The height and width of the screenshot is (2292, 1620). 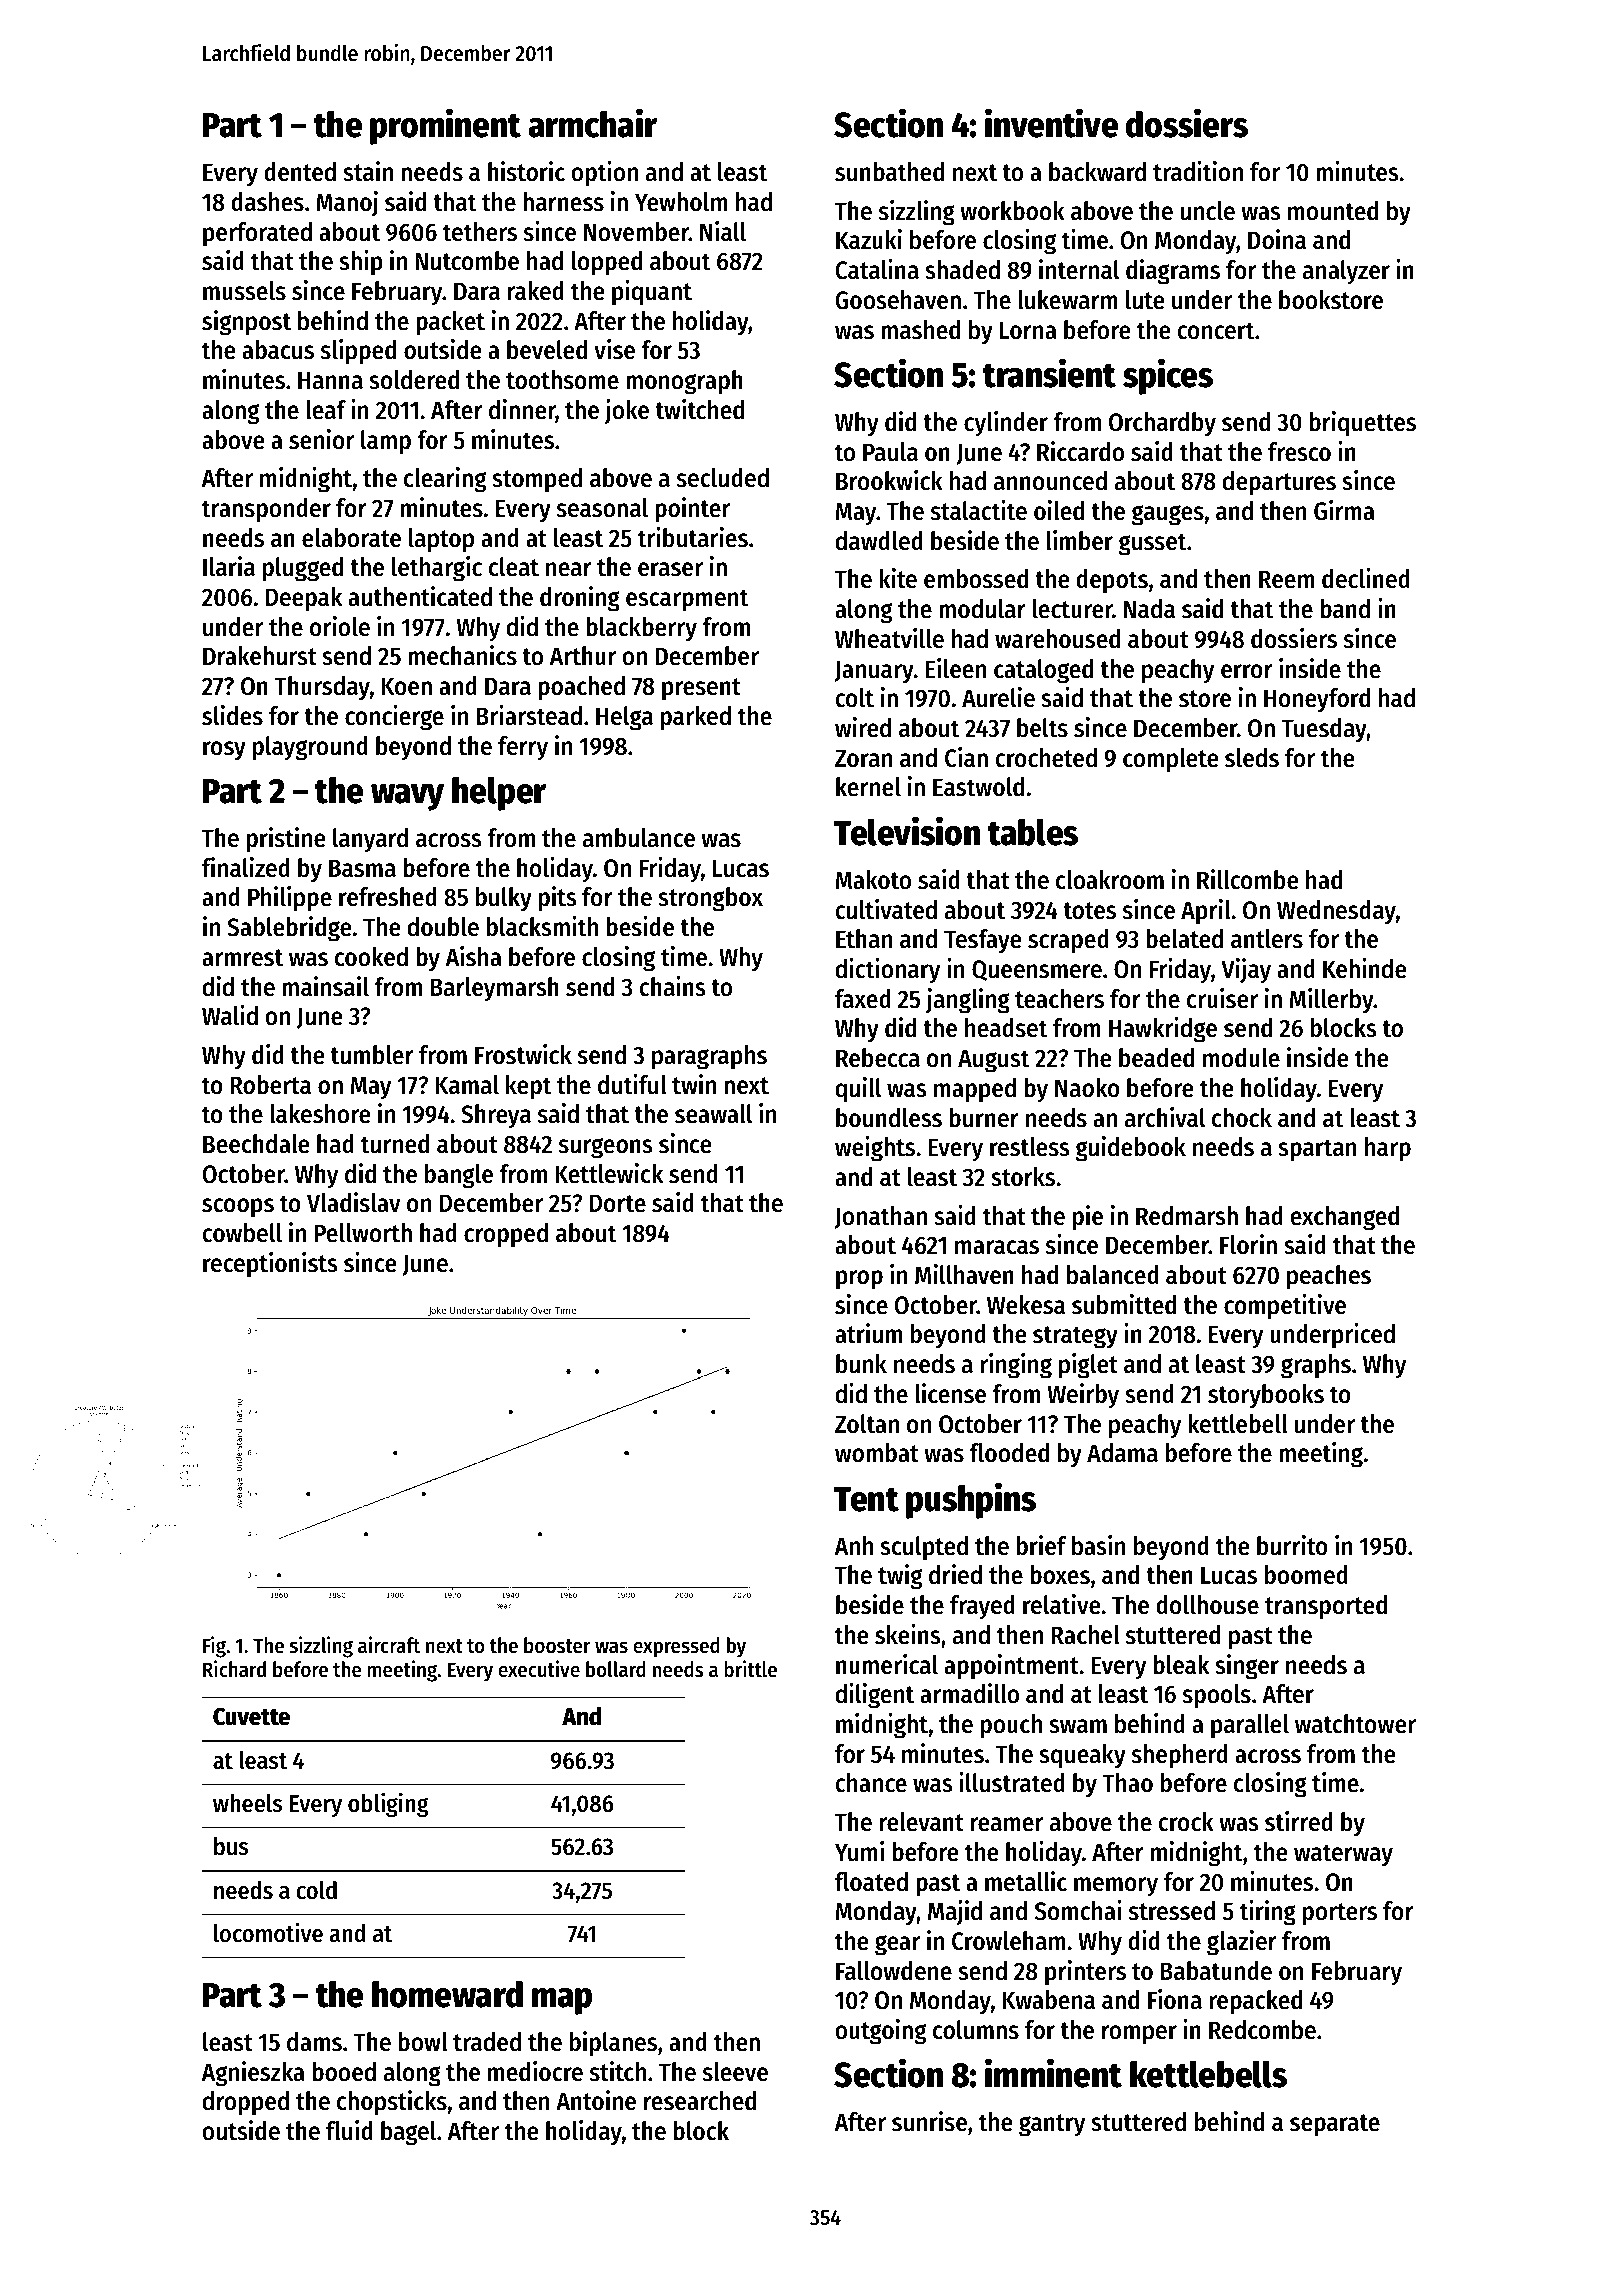 I want to click on abacus, so click(x=278, y=350).
